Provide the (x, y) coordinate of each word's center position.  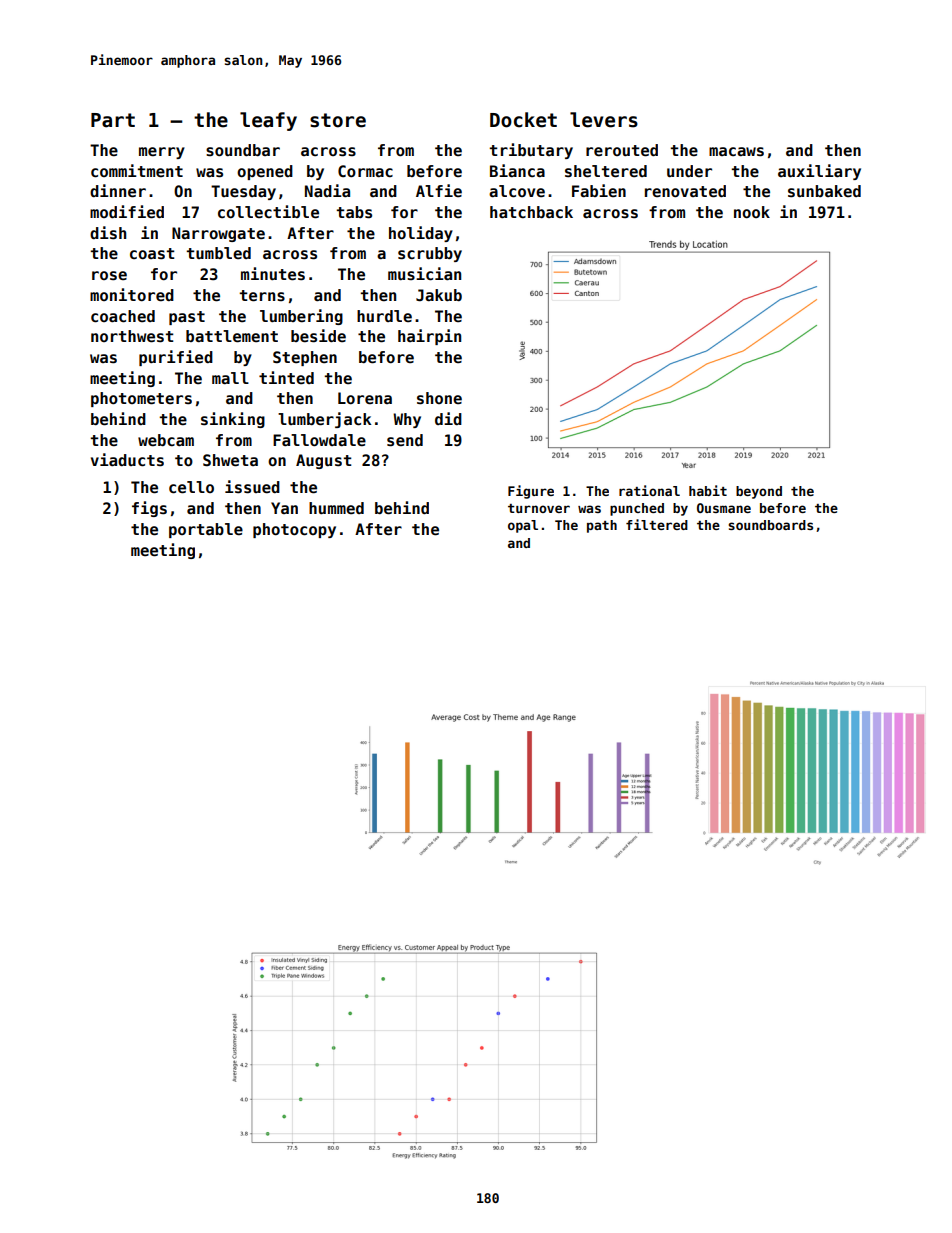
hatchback (531, 212)
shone (439, 398)
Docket (523, 120)
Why (407, 420)
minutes (273, 274)
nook (752, 212)
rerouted (622, 150)
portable (206, 530)
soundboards (770, 525)
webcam (166, 440)
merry (162, 153)
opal (523, 526)
